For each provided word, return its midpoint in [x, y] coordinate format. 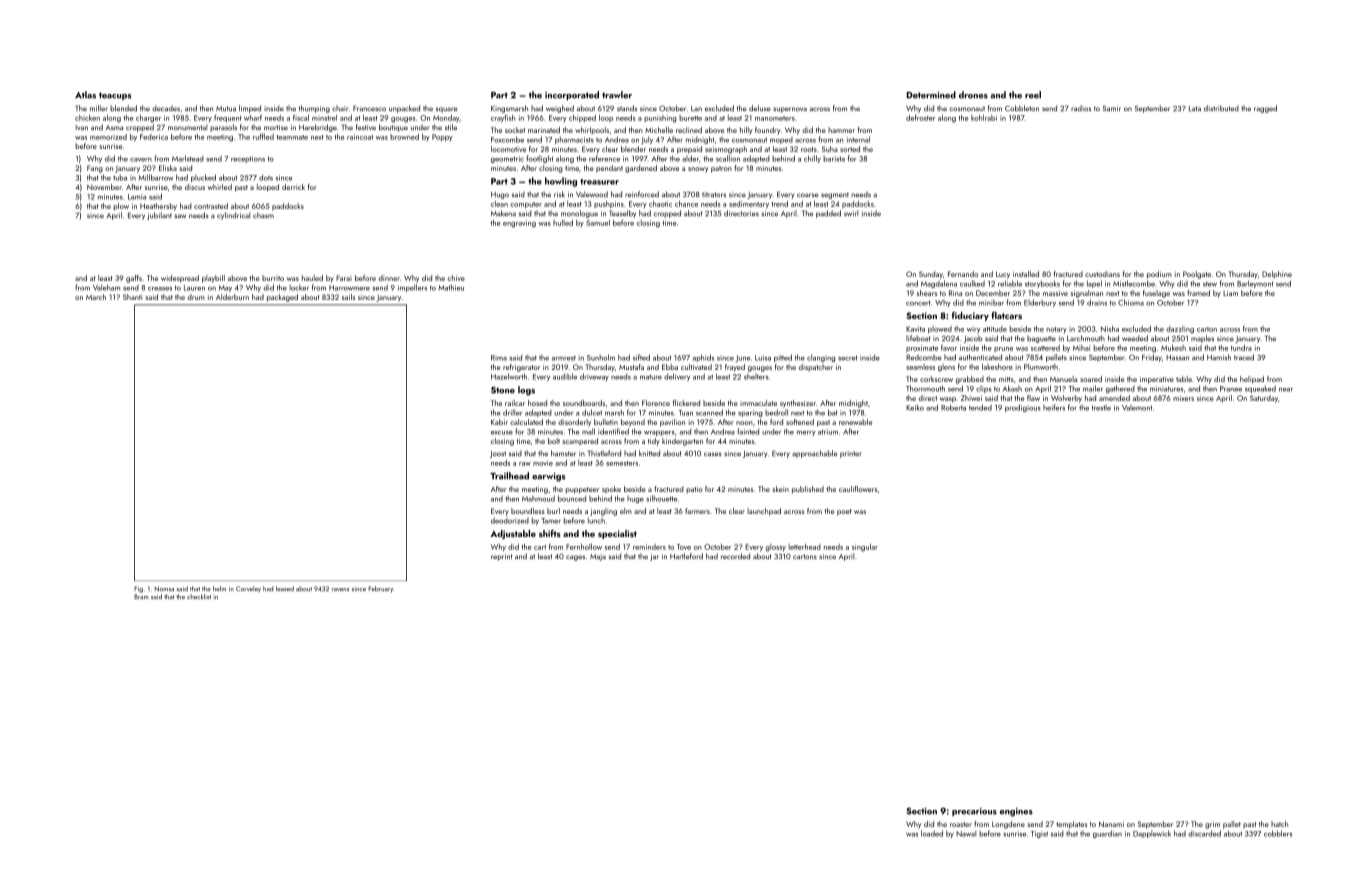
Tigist [1039, 834]
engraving [519, 224]
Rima [499, 358]
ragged [1265, 109]
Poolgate [1197, 275]
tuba [120, 177]
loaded [932, 833]
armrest [564, 358]
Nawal [966, 833]
